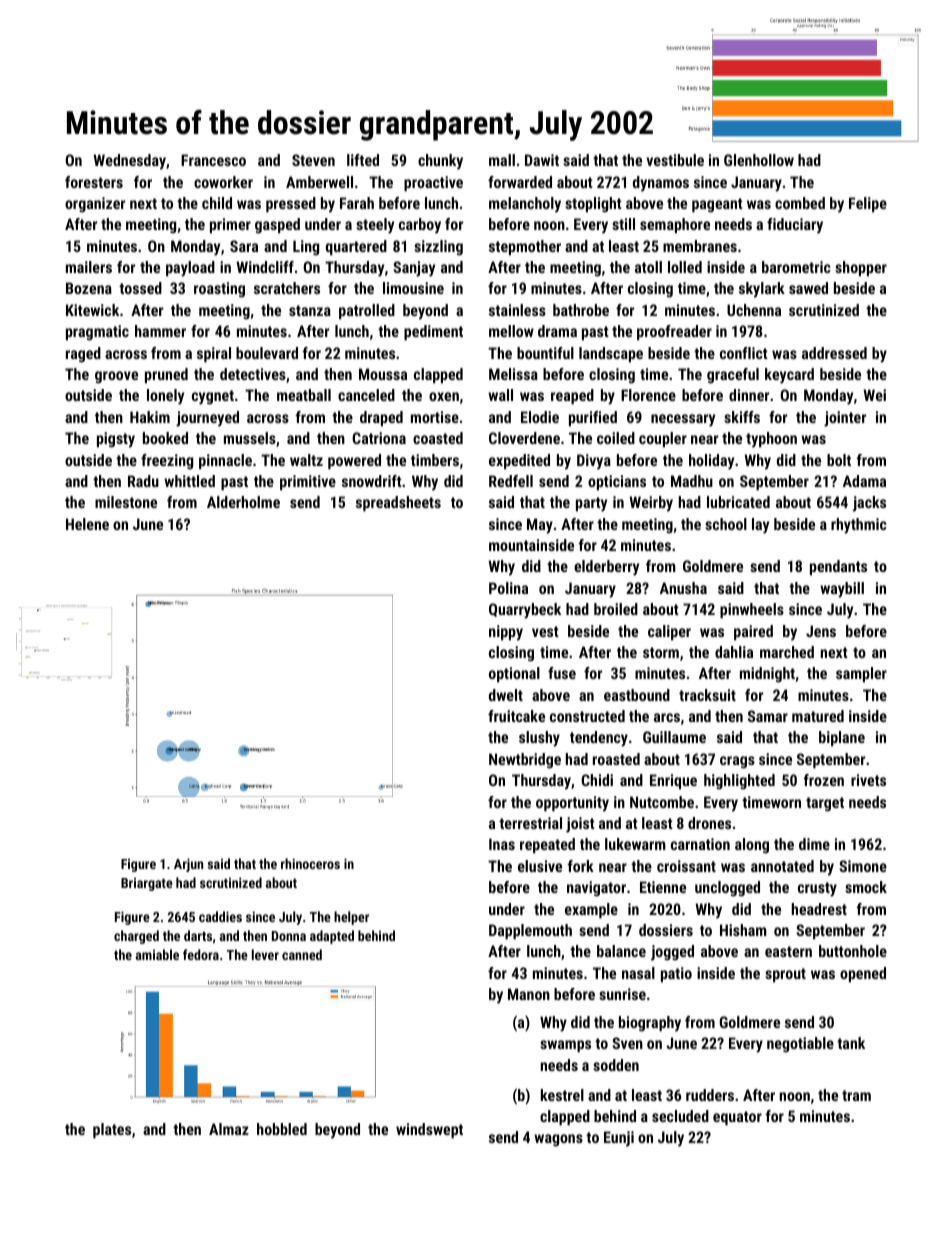 The width and height of the screenshot is (952, 1233). What do you see at coordinates (542, 160) in the screenshot?
I see `Dawit` at bounding box center [542, 160].
